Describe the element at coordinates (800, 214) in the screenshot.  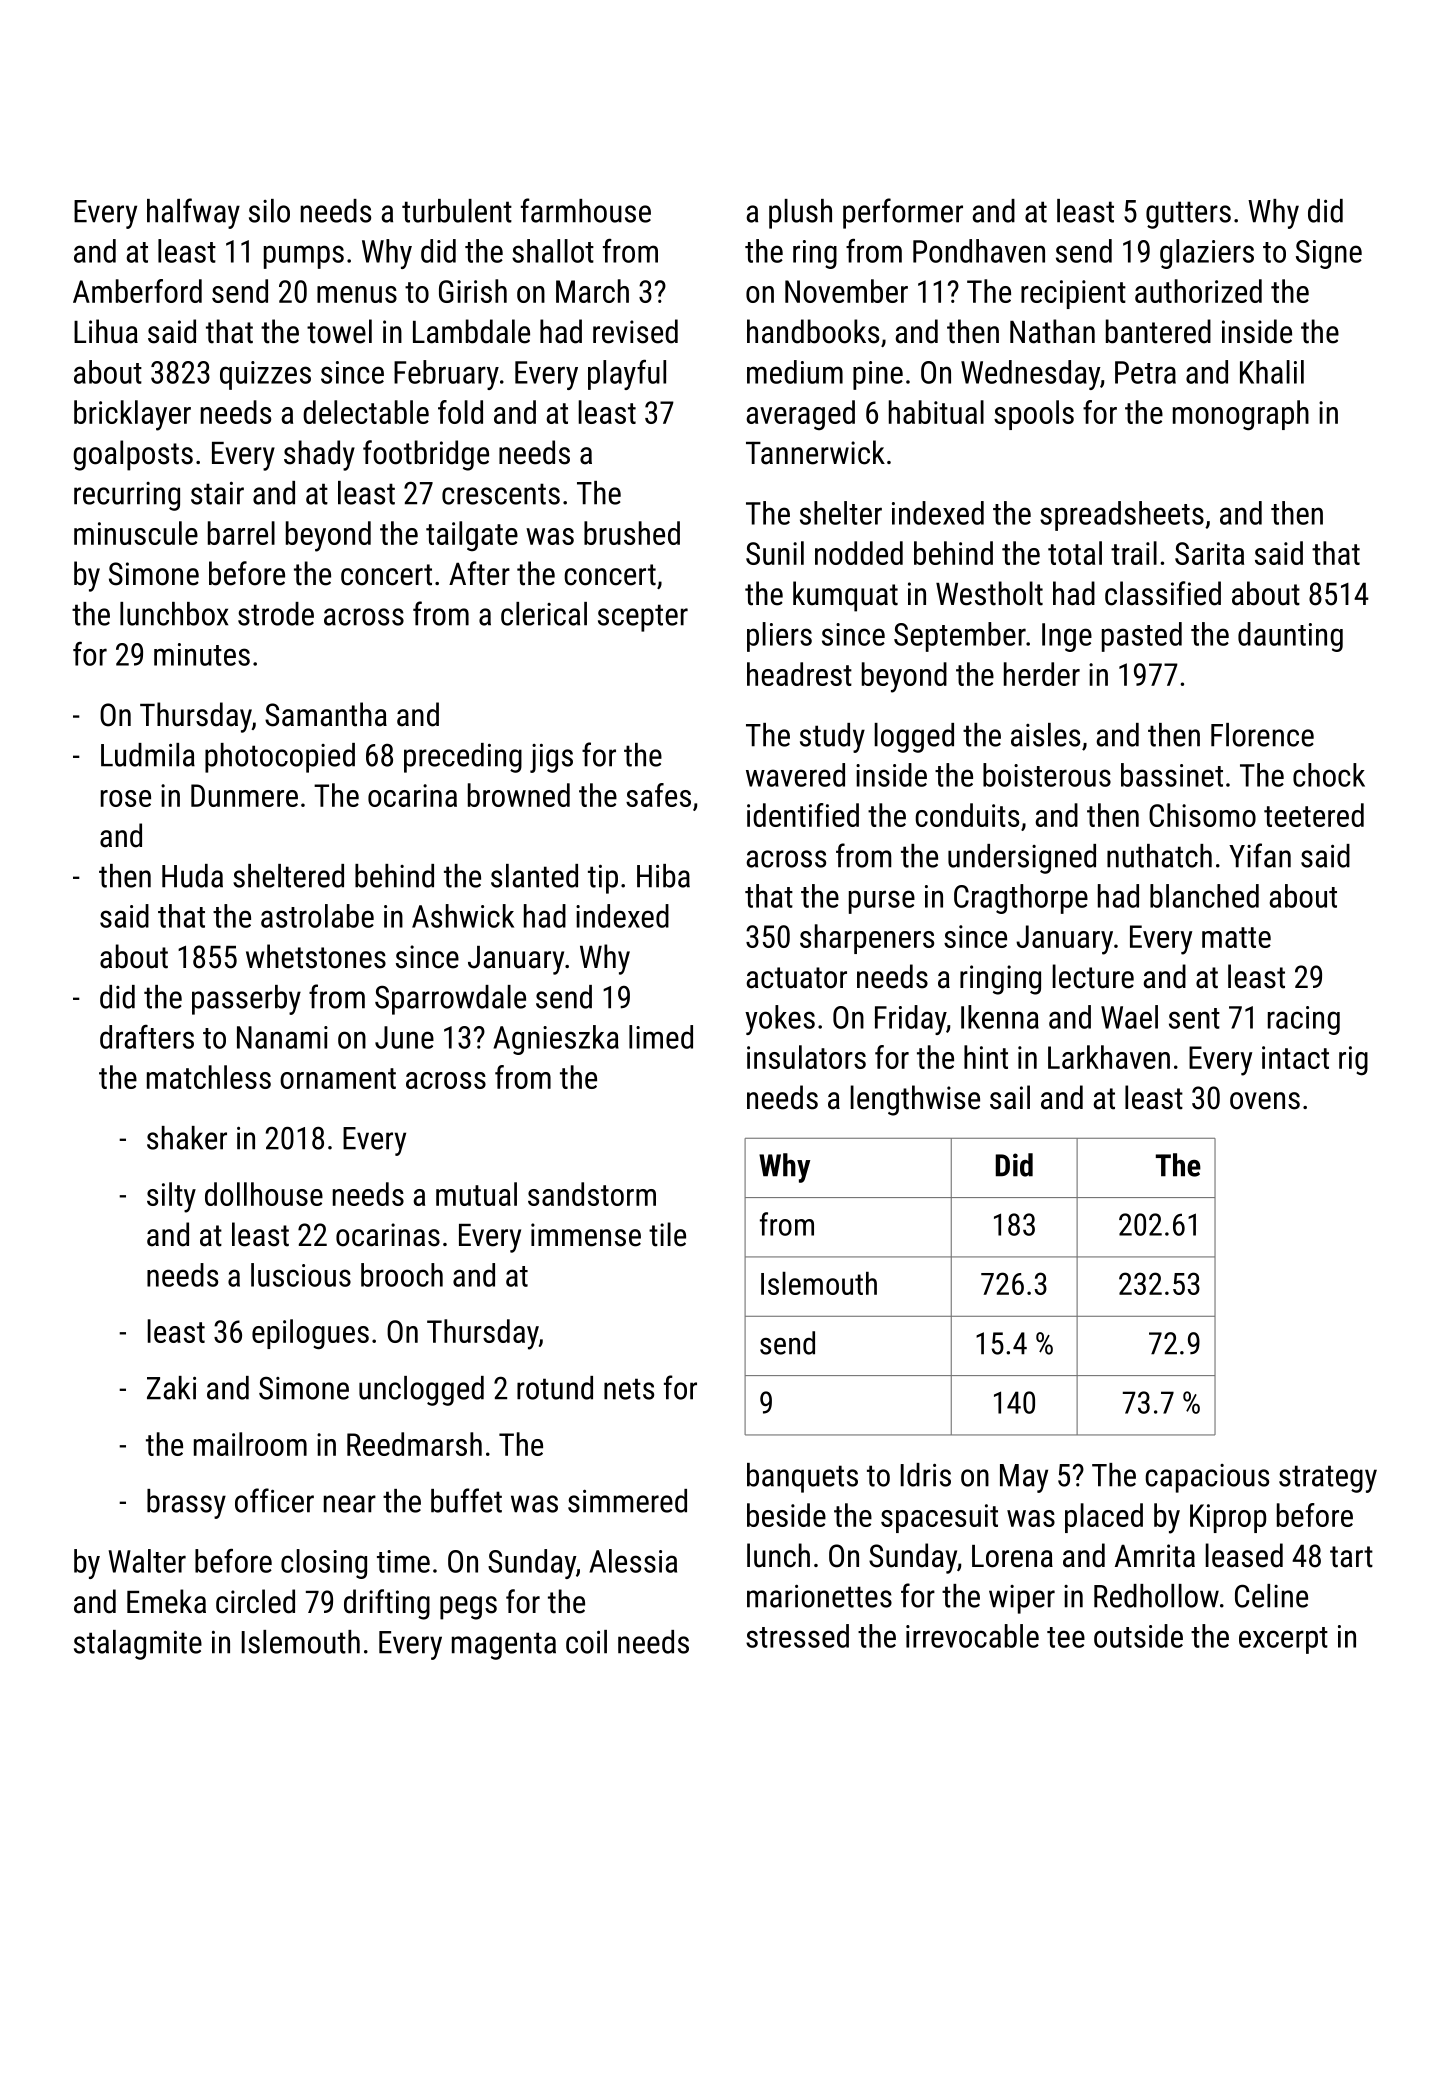
I see `plush` at that location.
